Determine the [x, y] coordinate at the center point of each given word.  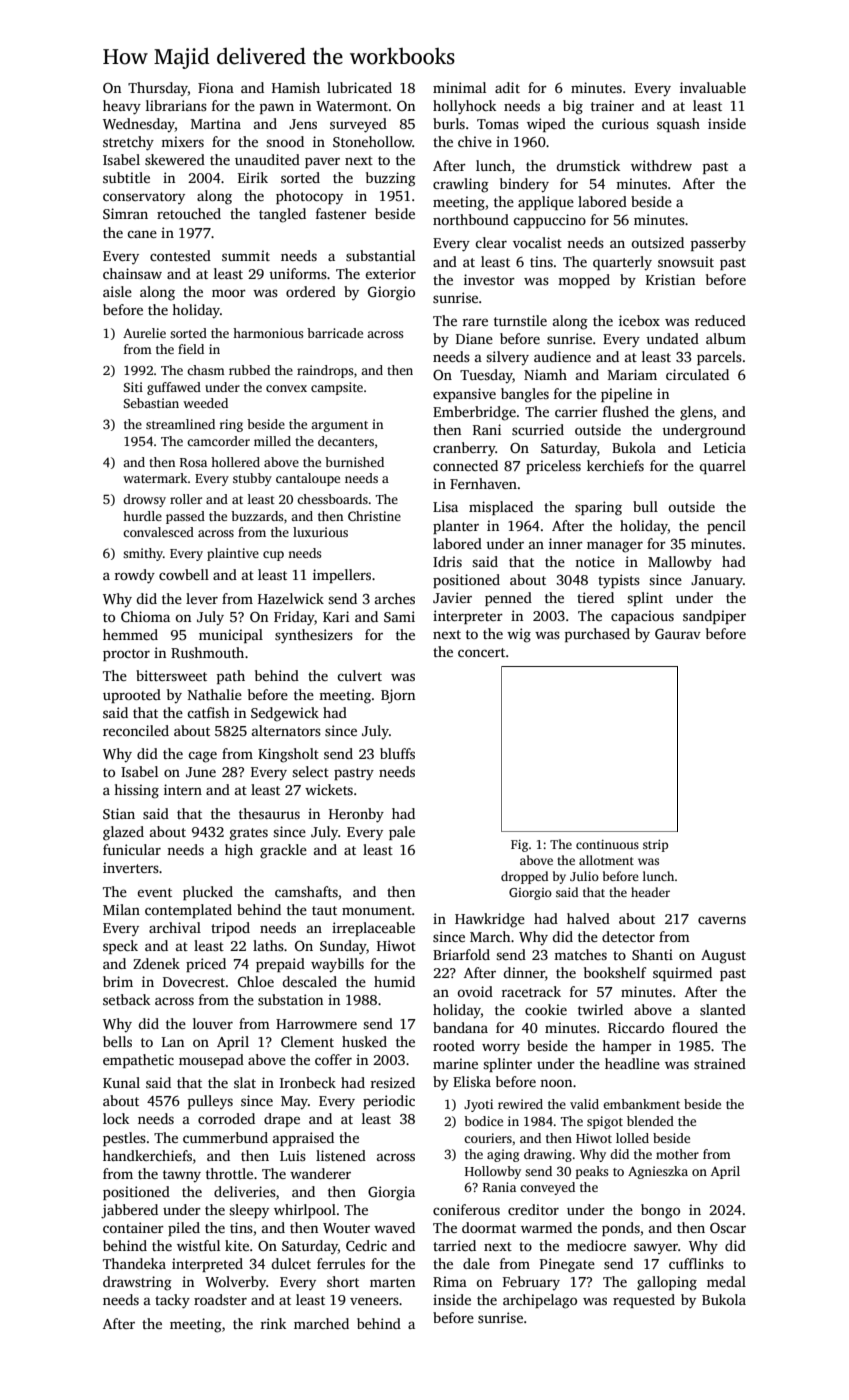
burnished [354, 462]
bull [645, 506]
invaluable [713, 87]
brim [118, 981]
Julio [584, 876]
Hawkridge [490, 920]
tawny [182, 1176]
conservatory [144, 198]
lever [202, 598]
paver [322, 162]
